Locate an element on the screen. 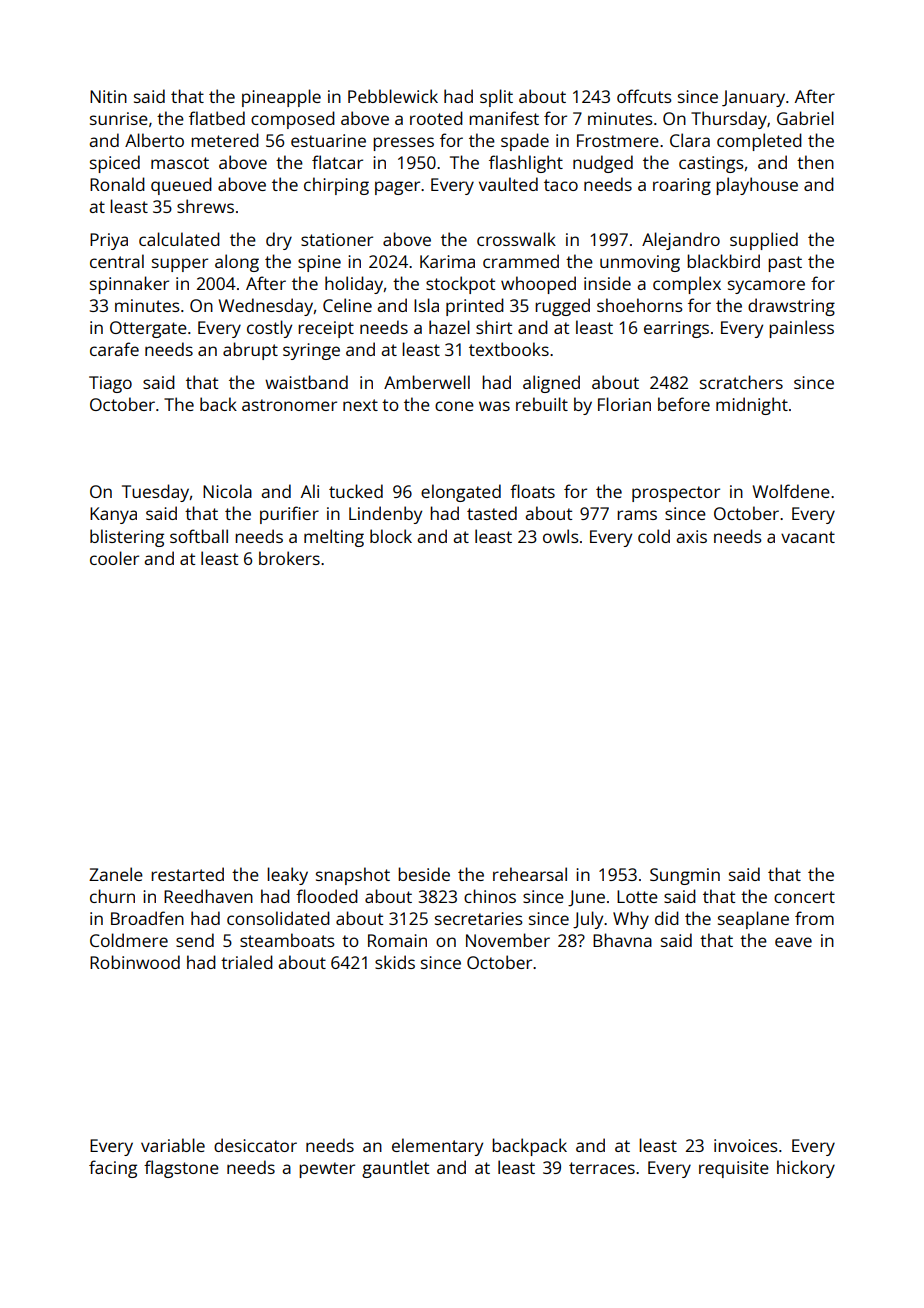 This screenshot has height=1308, width=924. axis is located at coordinates (691, 536).
